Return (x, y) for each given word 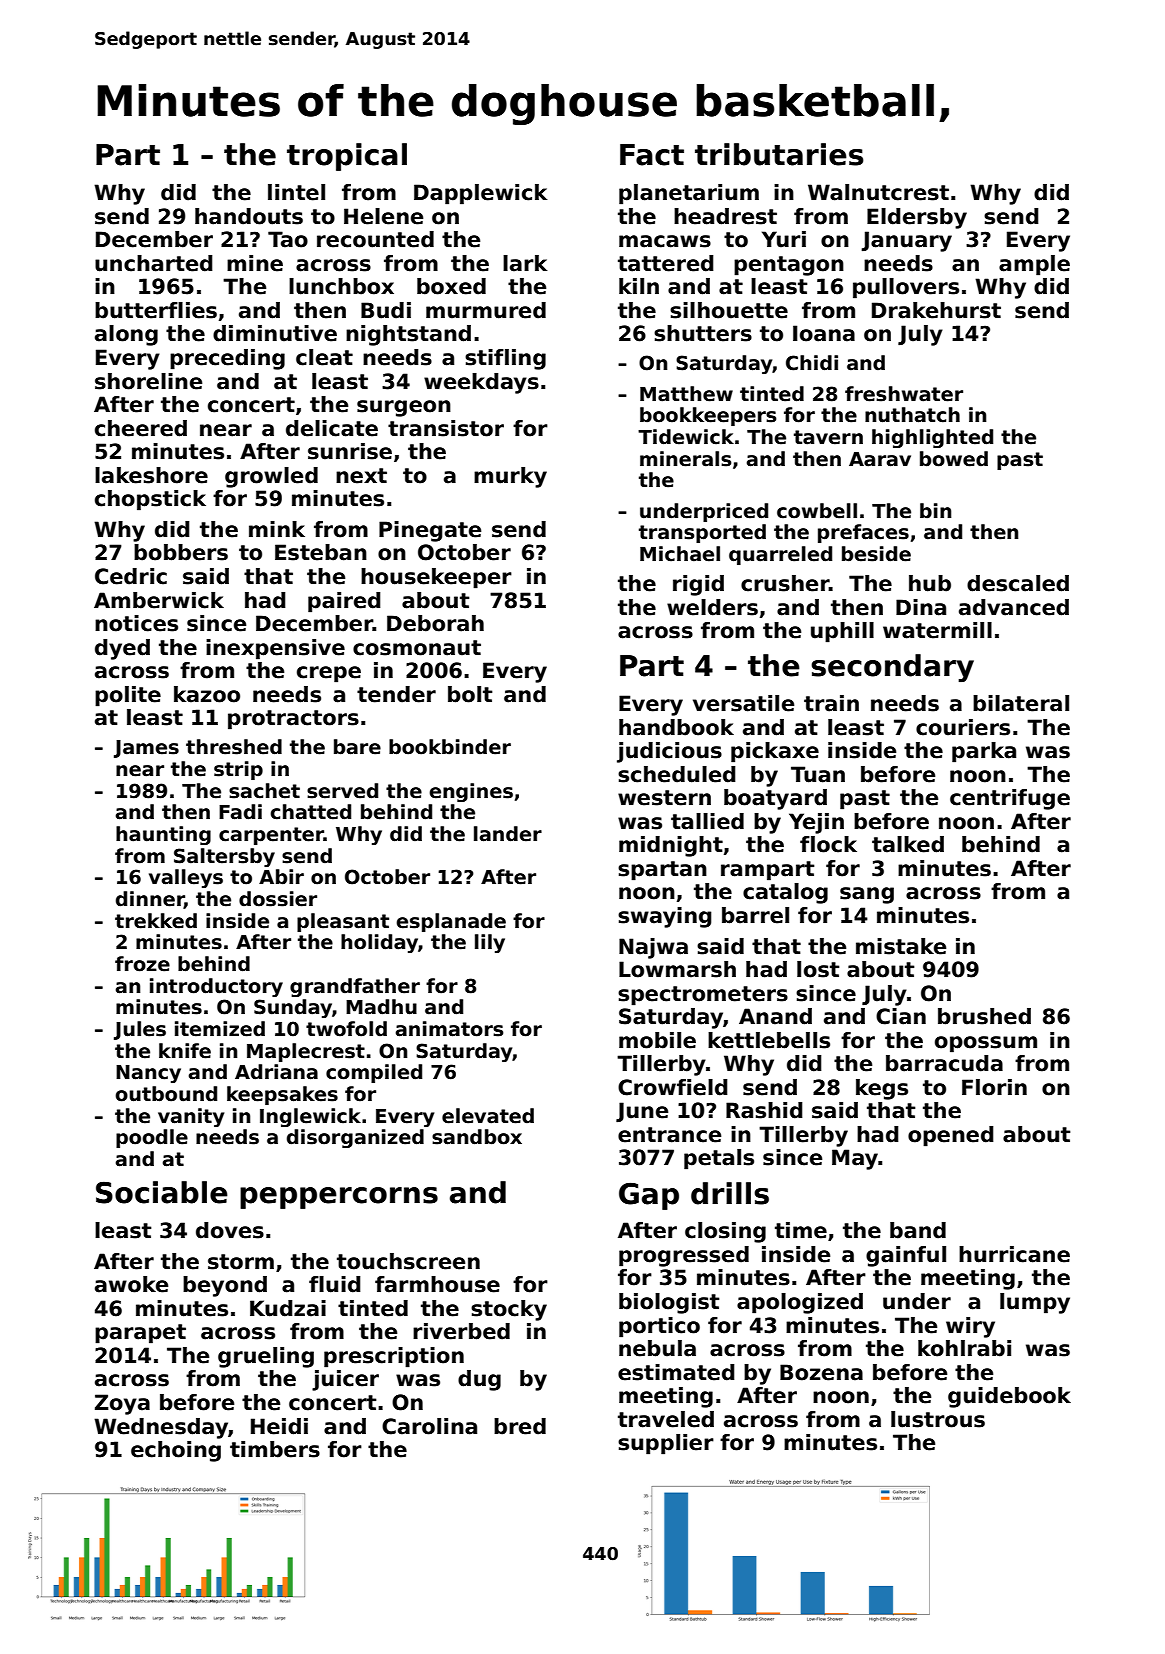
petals (719, 1159)
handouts (249, 216)
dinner (150, 900)
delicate (332, 428)
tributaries (779, 154)
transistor (446, 428)
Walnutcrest (878, 192)
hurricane (1014, 1254)
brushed (984, 1016)
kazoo (207, 694)
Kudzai (288, 1308)
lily (490, 943)
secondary (892, 668)
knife (185, 1051)
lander (508, 834)
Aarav (880, 459)
